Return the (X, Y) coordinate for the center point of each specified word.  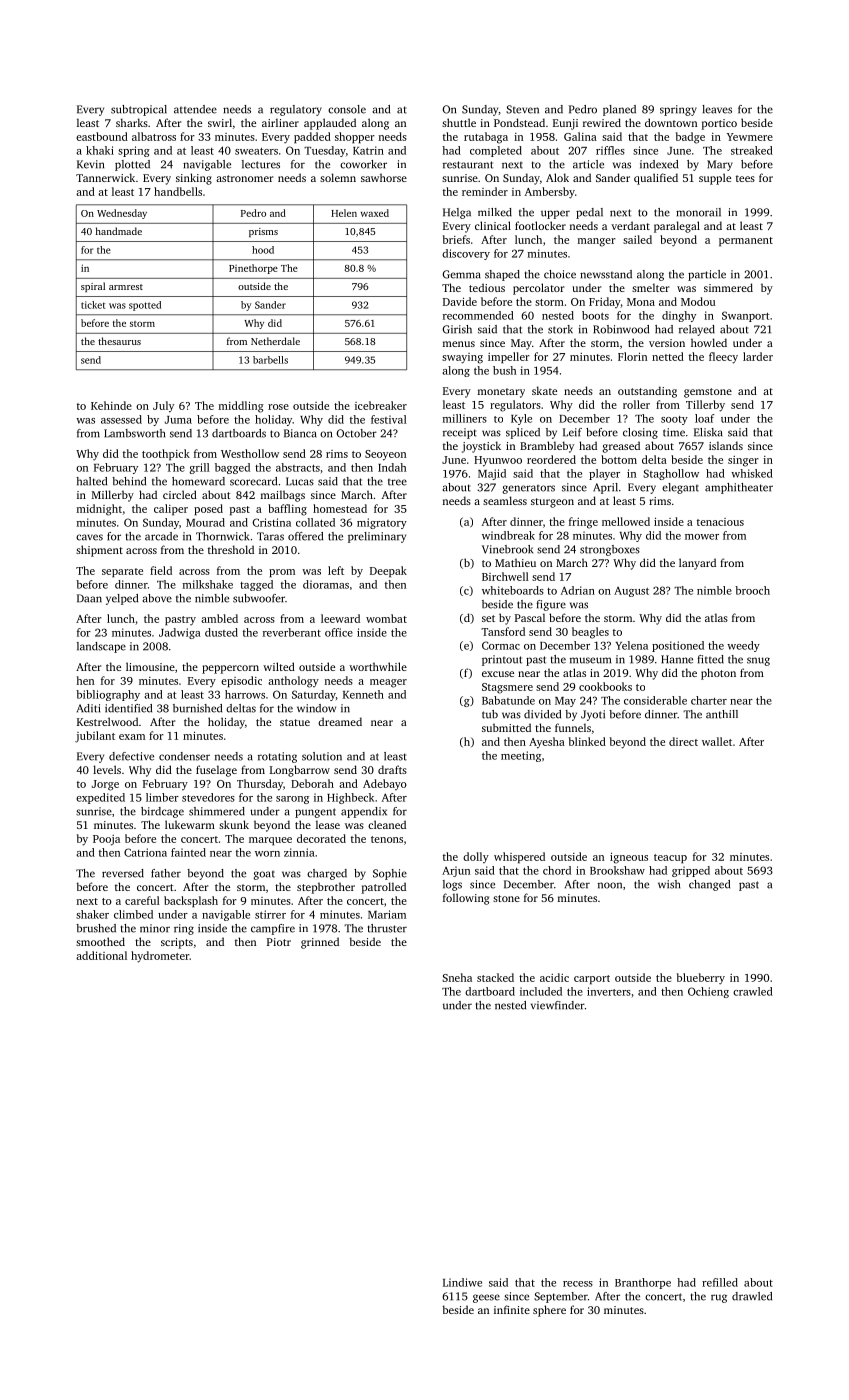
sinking (194, 179)
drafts (392, 769)
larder (758, 356)
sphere (549, 1311)
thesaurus (119, 341)
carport (592, 980)
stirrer (270, 914)
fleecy (723, 358)
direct (683, 741)
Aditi (88, 708)
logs (452, 885)
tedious (487, 287)
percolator (538, 289)
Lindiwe (462, 1282)
